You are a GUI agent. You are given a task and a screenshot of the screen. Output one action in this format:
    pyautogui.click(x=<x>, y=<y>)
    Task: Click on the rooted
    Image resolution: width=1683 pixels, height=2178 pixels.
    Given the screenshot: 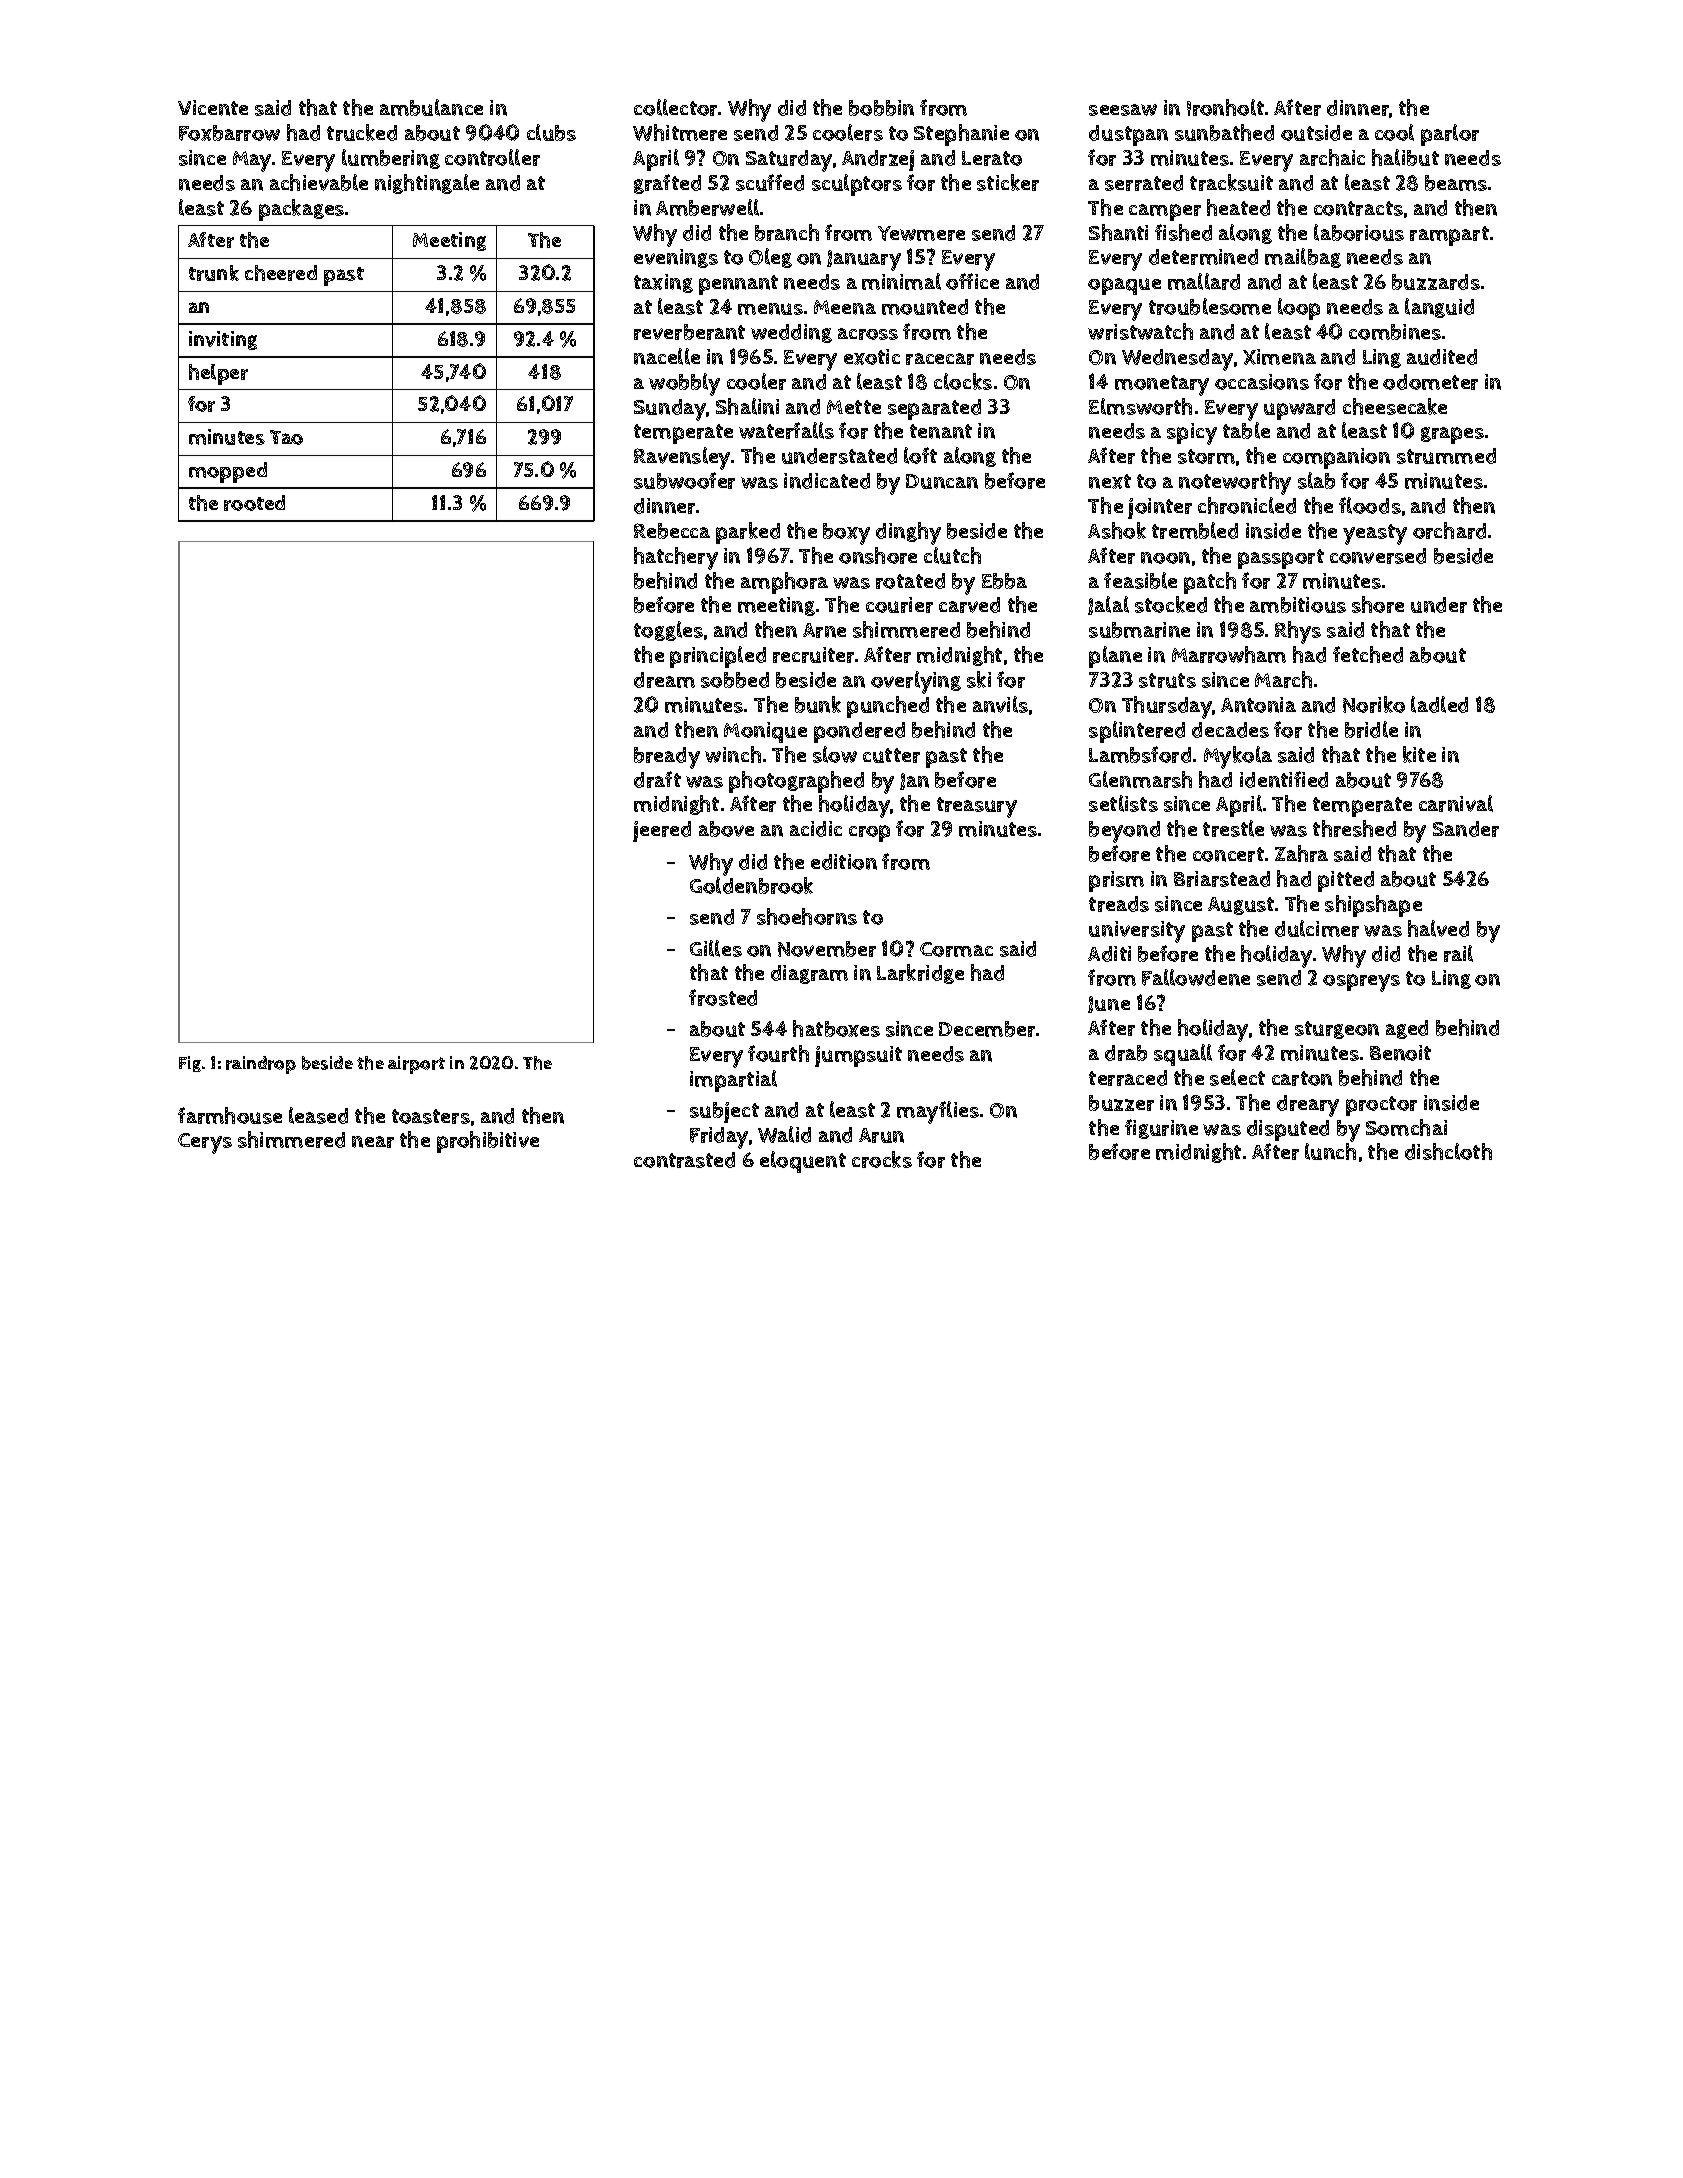 What is the action you would take?
    pyautogui.click(x=254, y=503)
